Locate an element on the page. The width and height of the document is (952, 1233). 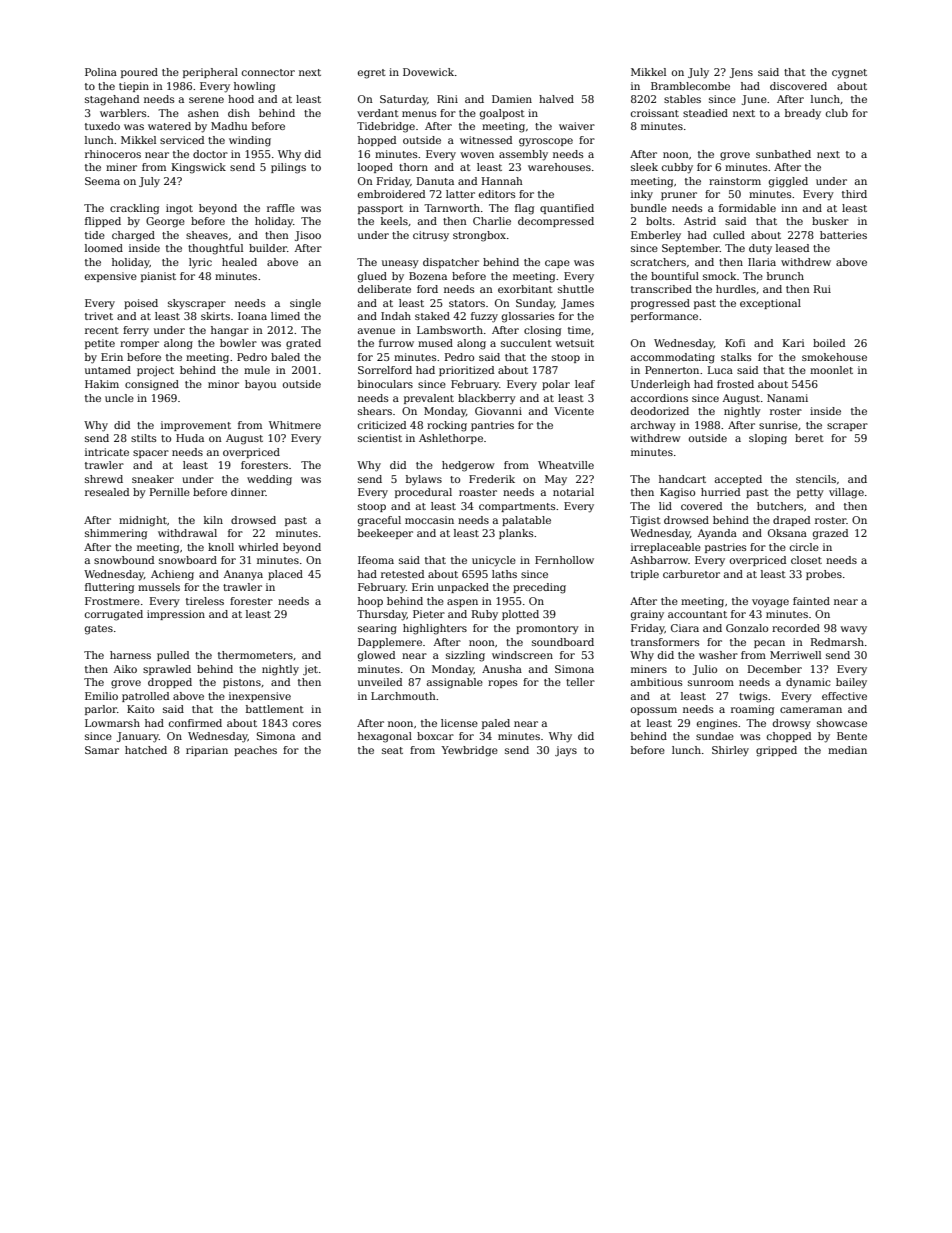
Pernille is located at coordinates (170, 492).
